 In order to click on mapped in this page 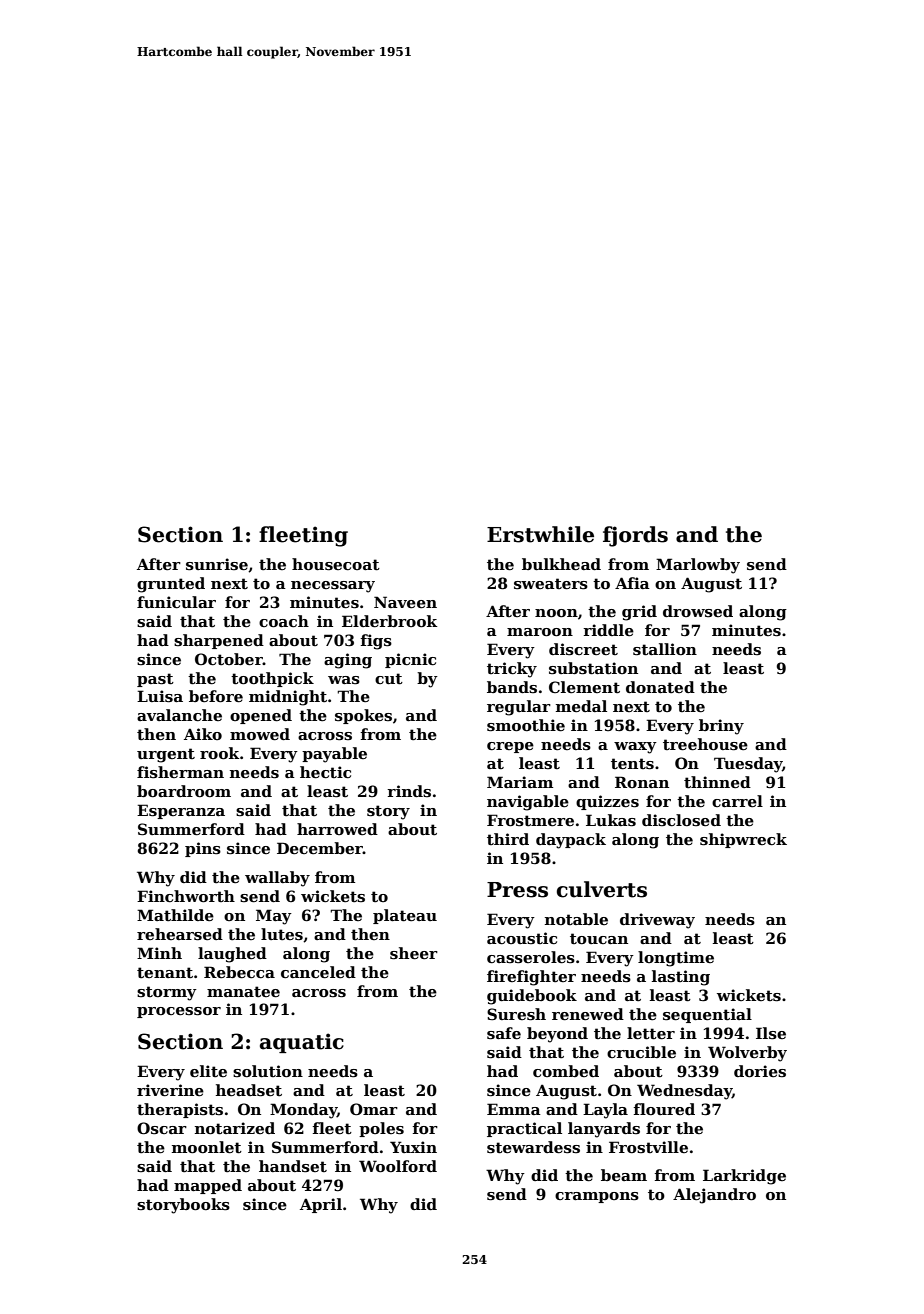, I will do `click(208, 1186)`.
